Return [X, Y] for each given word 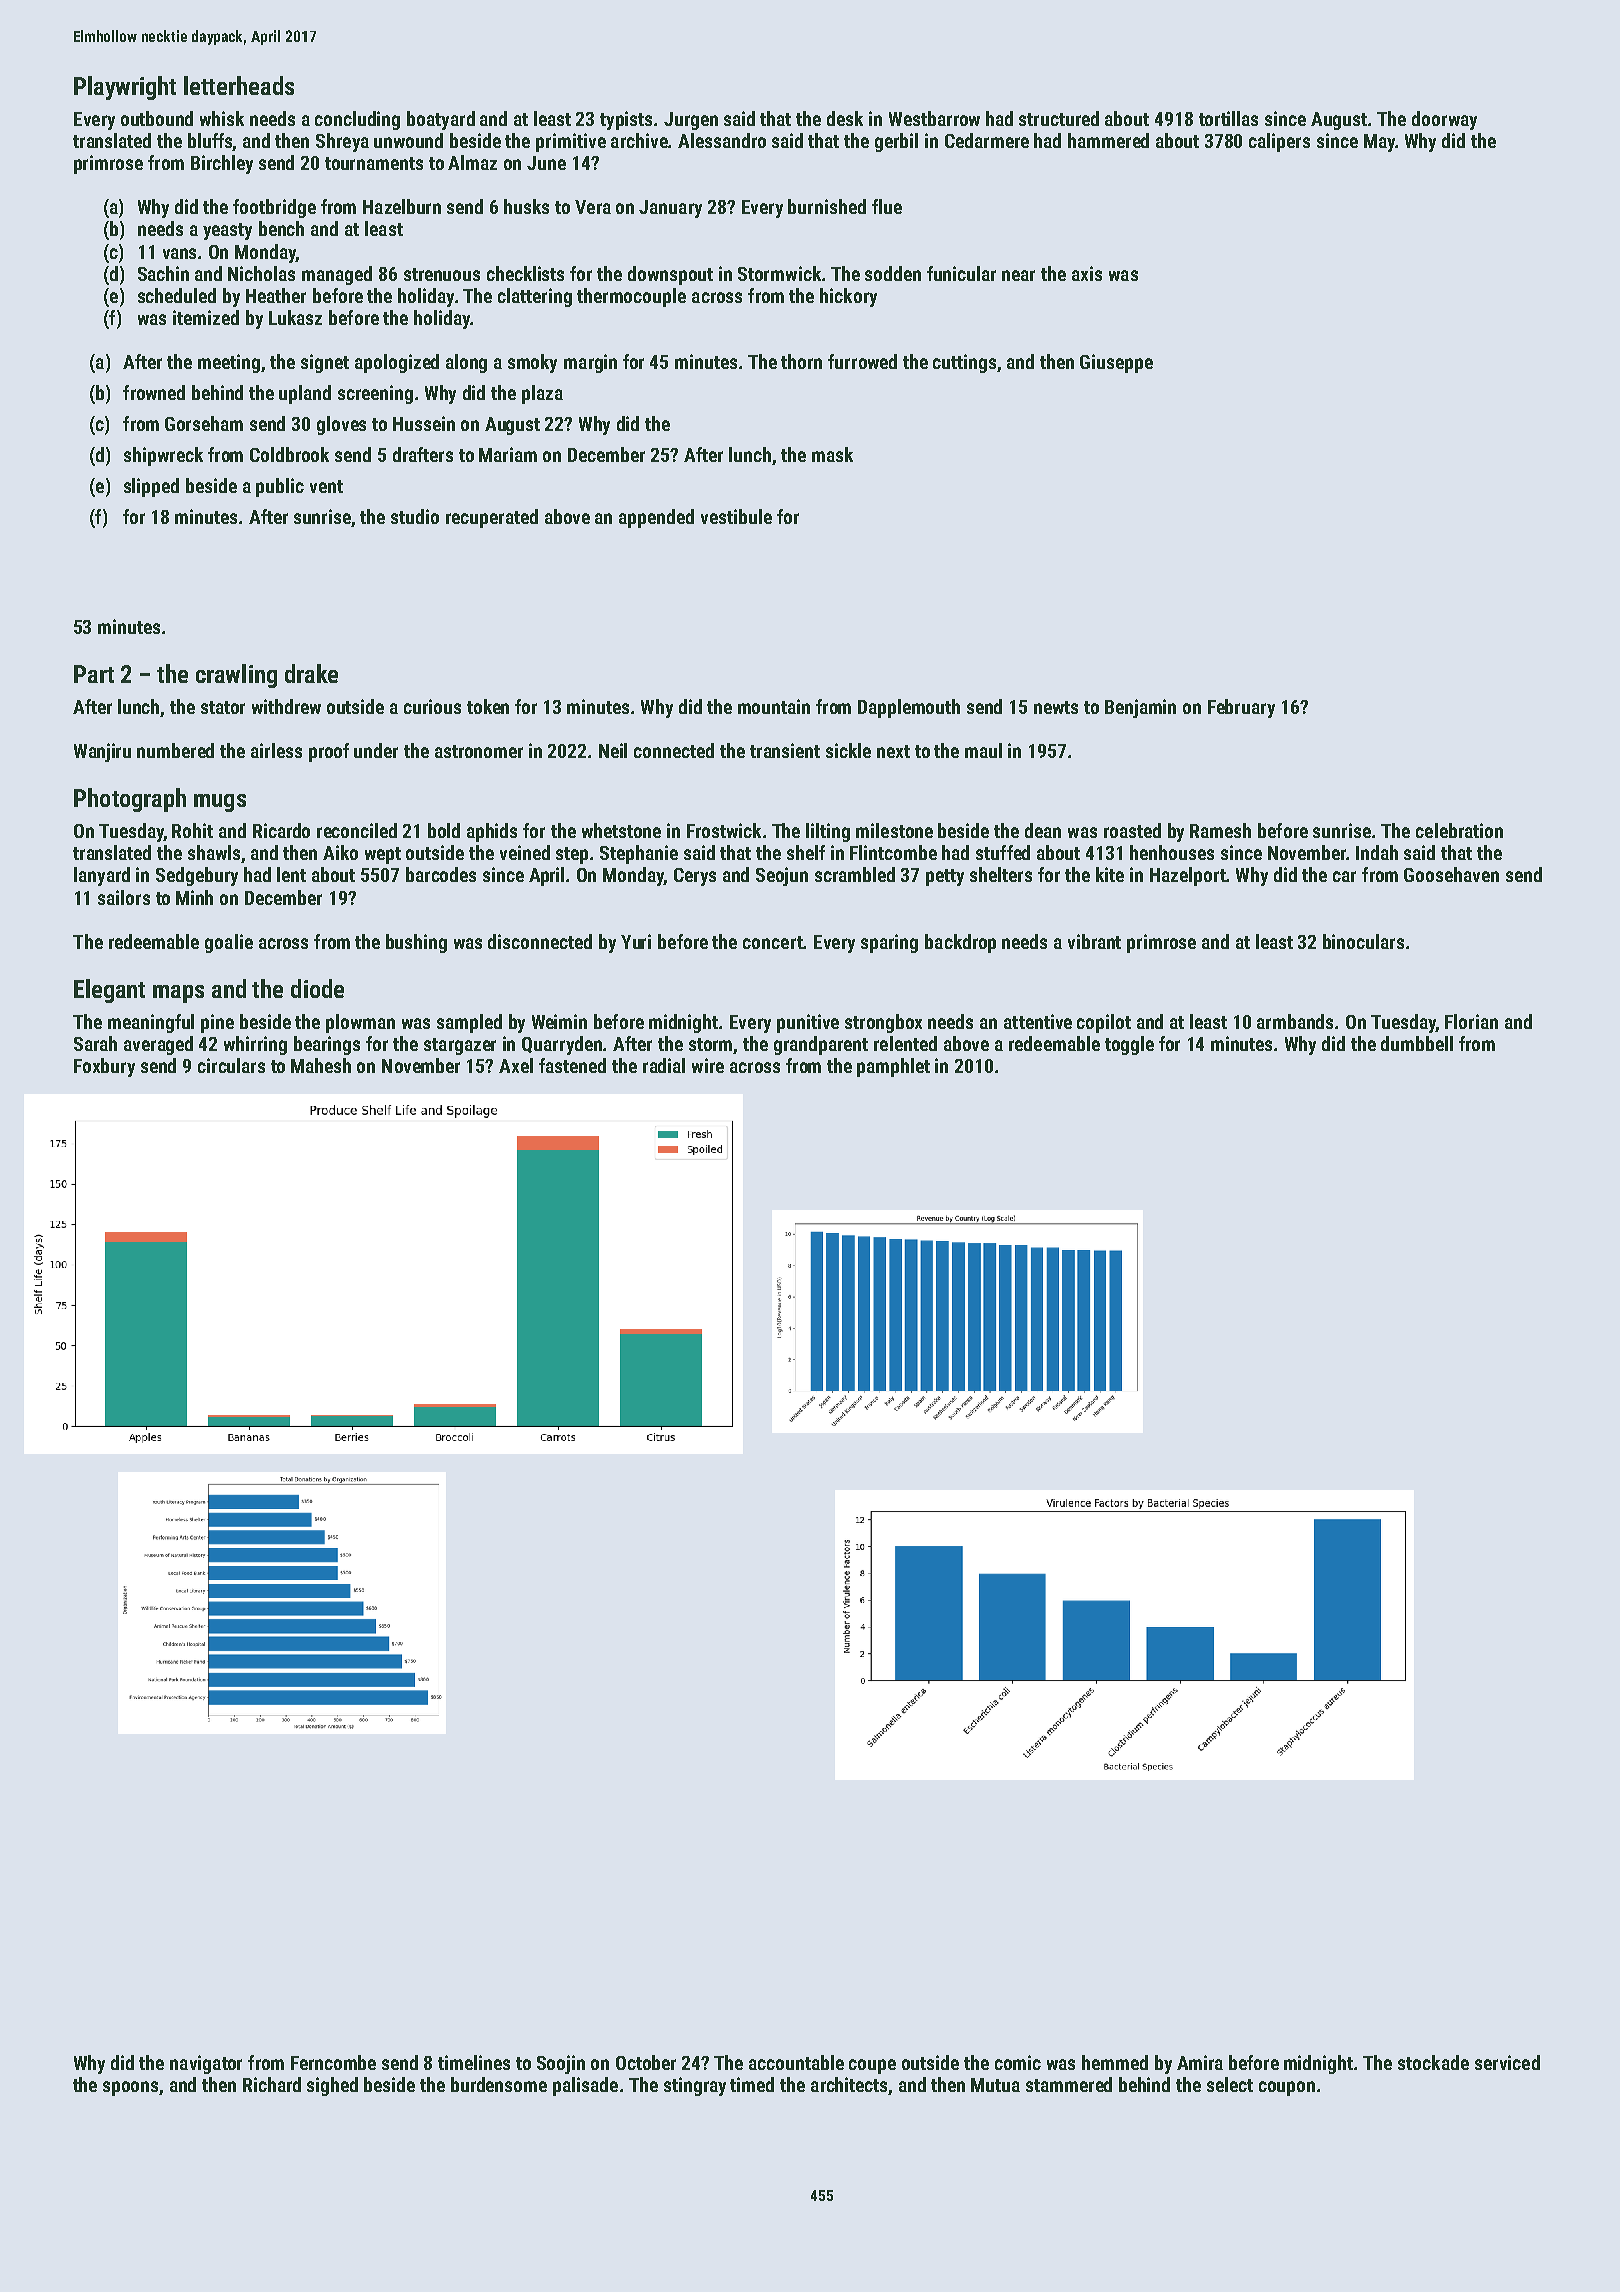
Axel [516, 1065]
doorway [1444, 120]
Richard [272, 2084]
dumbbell [1417, 1043]
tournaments [374, 163]
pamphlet [893, 1067]
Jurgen [691, 121]
